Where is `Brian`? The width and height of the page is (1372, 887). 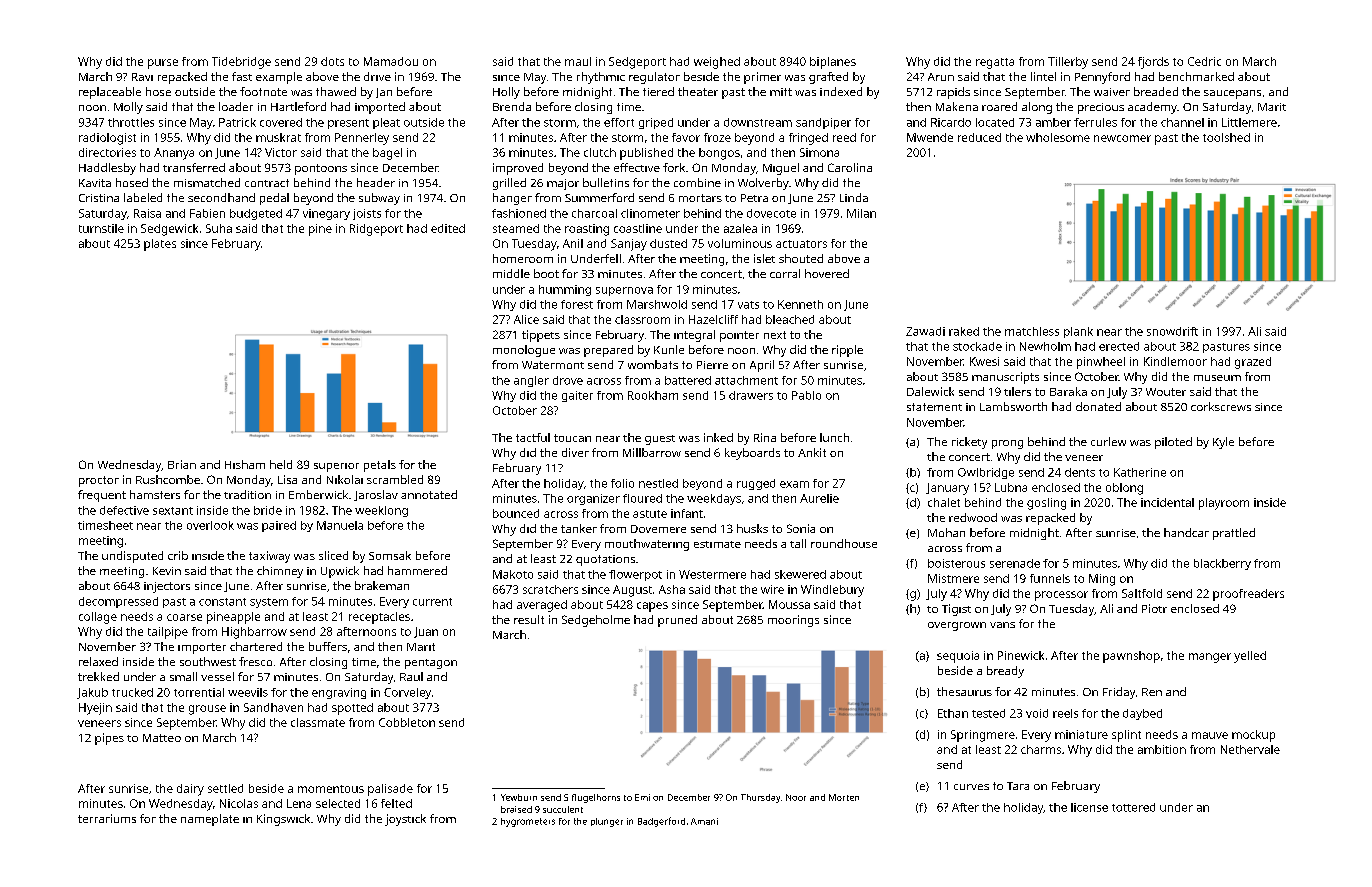
Brian is located at coordinates (182, 464).
